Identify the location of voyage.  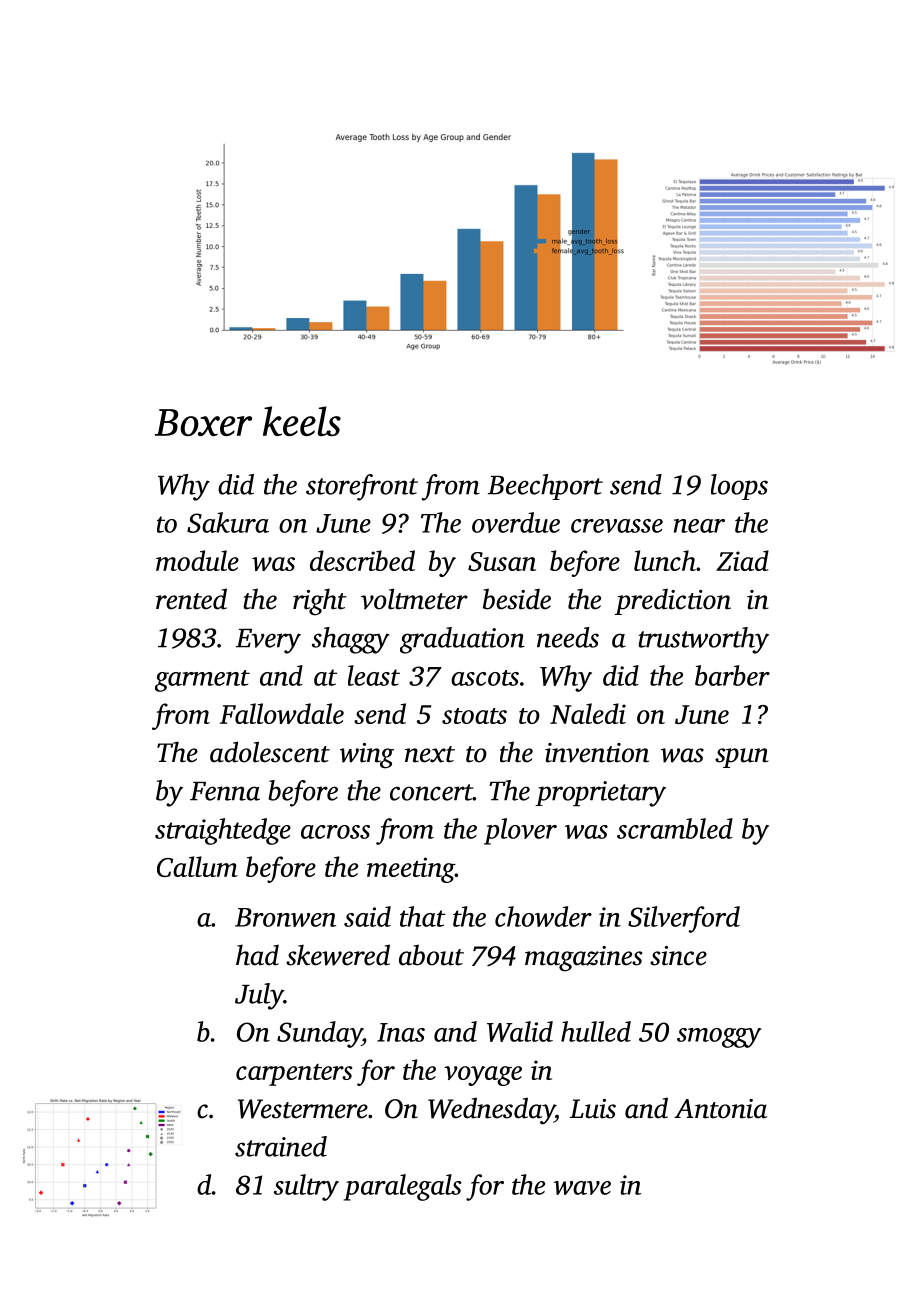
(483, 1076).
